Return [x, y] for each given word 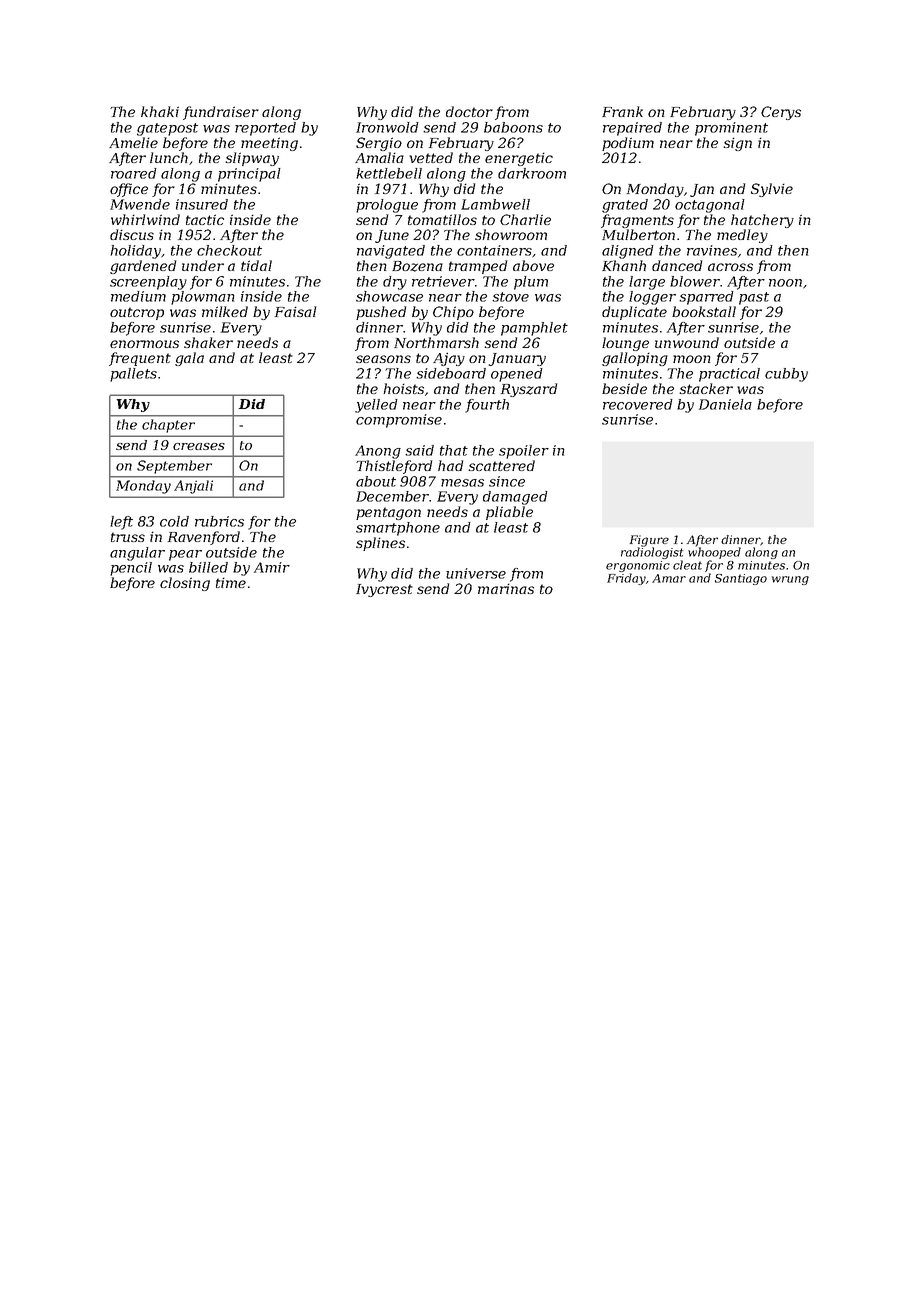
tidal [256, 265]
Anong [378, 452]
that [454, 450]
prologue [387, 206]
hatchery [762, 221]
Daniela [725, 404]
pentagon [388, 513]
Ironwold [387, 127]
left [121, 523]
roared [134, 173]
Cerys [781, 113]
